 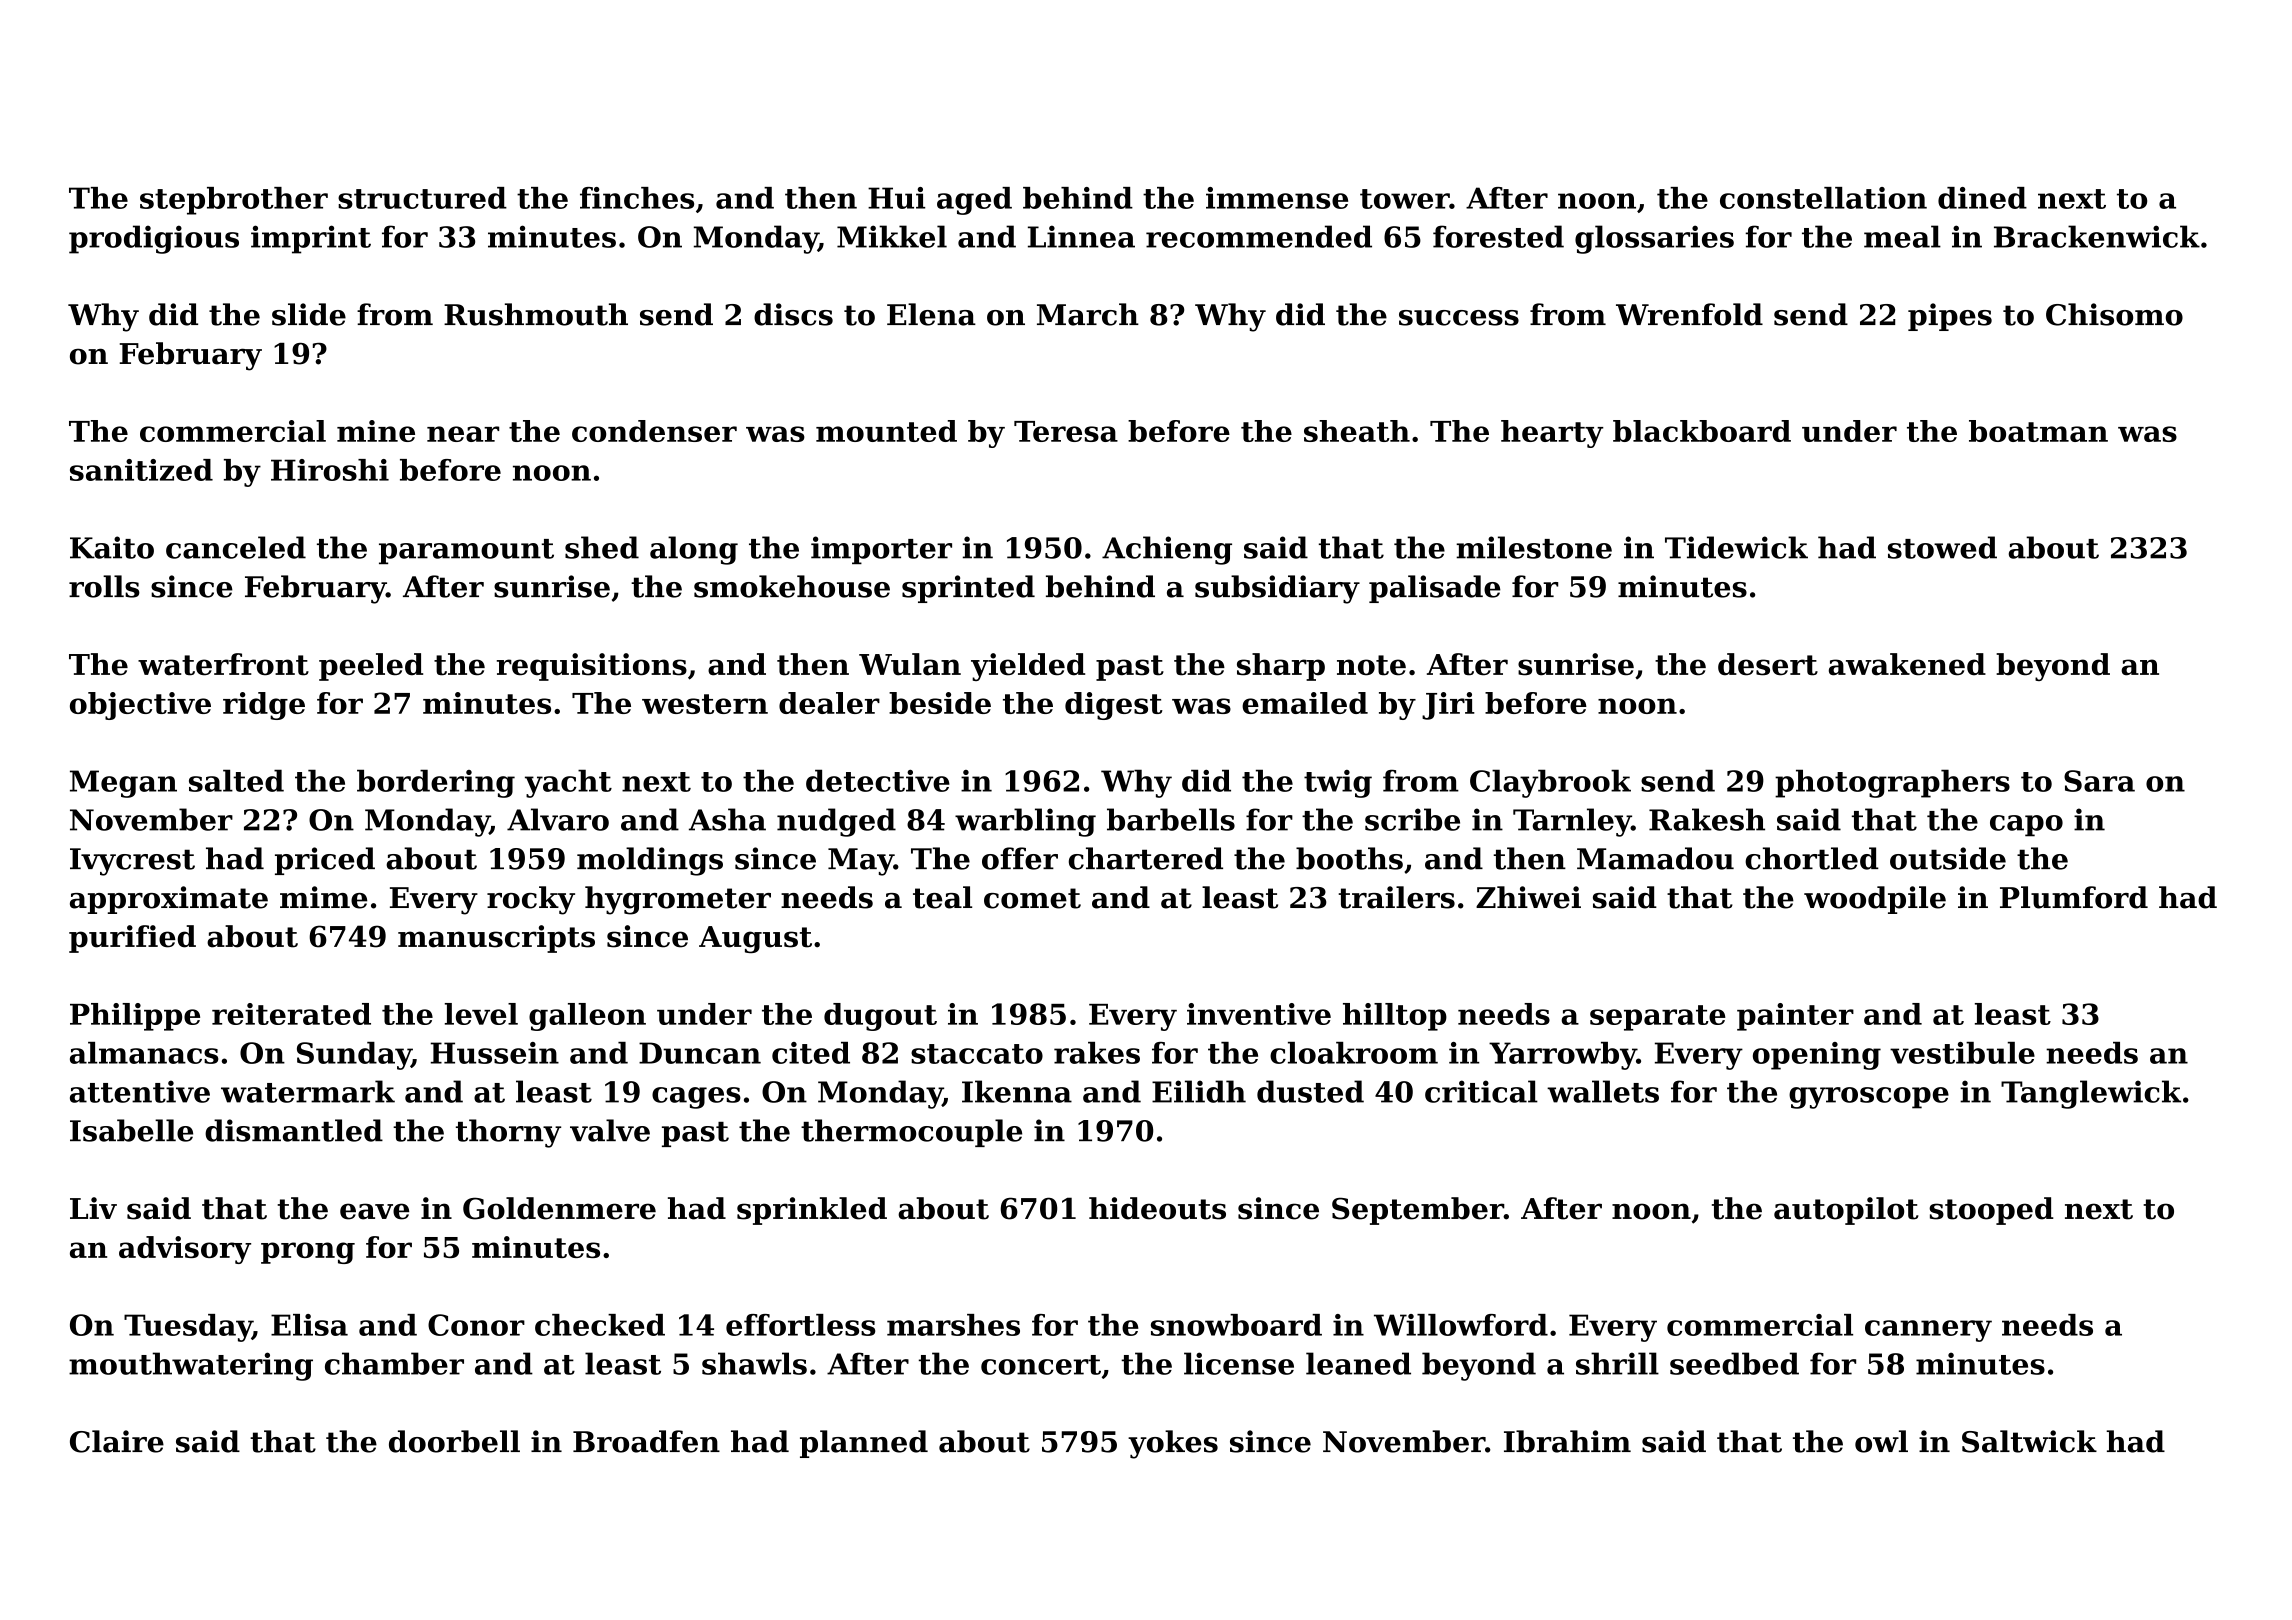 What do you see at coordinates (454, 1441) in the page?
I see `doorbell` at bounding box center [454, 1441].
